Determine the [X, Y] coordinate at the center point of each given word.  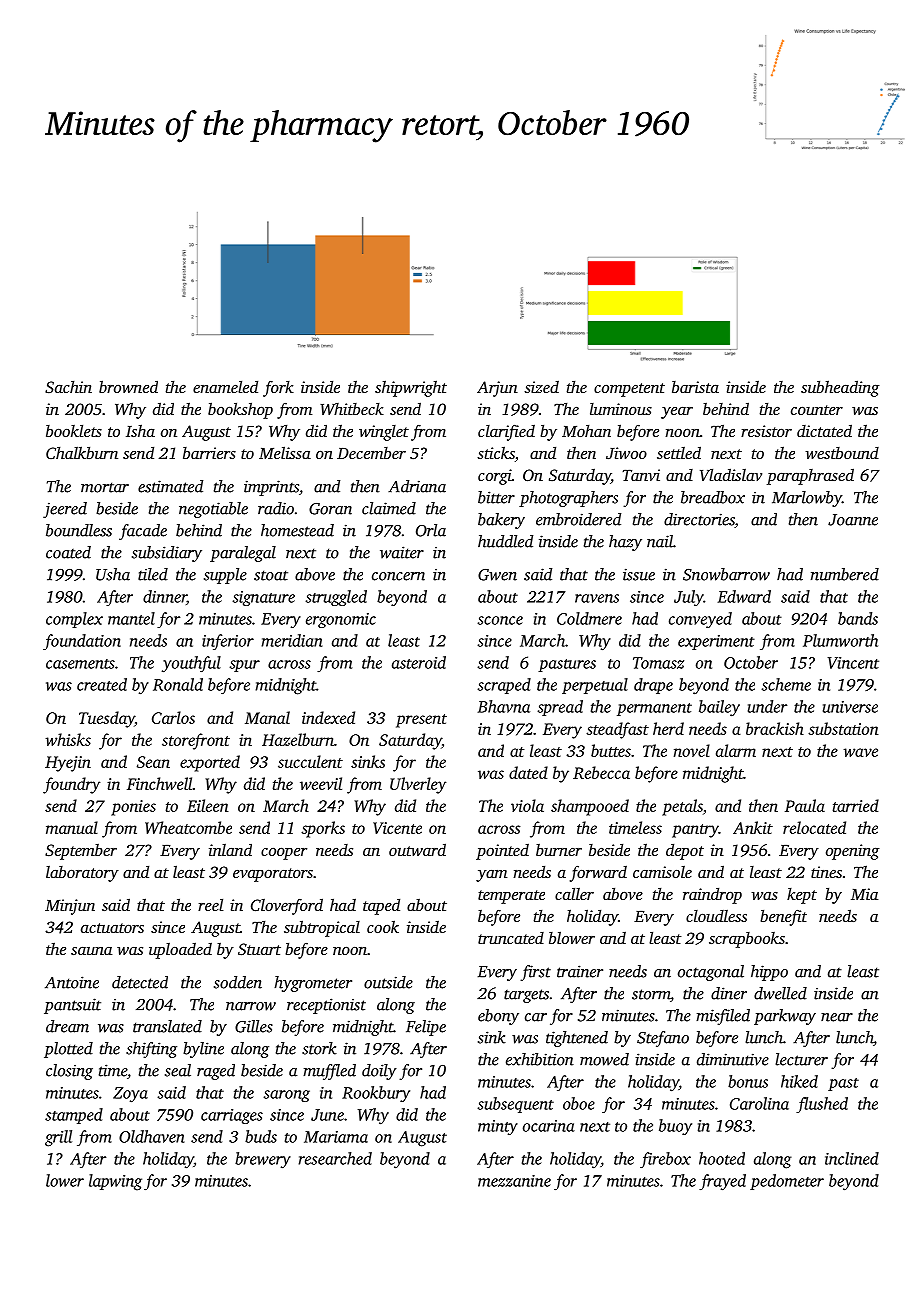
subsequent [515, 1105]
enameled [225, 386]
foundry [71, 785]
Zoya [130, 1095]
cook [383, 926]
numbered [845, 574]
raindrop [712, 895]
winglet [384, 433]
